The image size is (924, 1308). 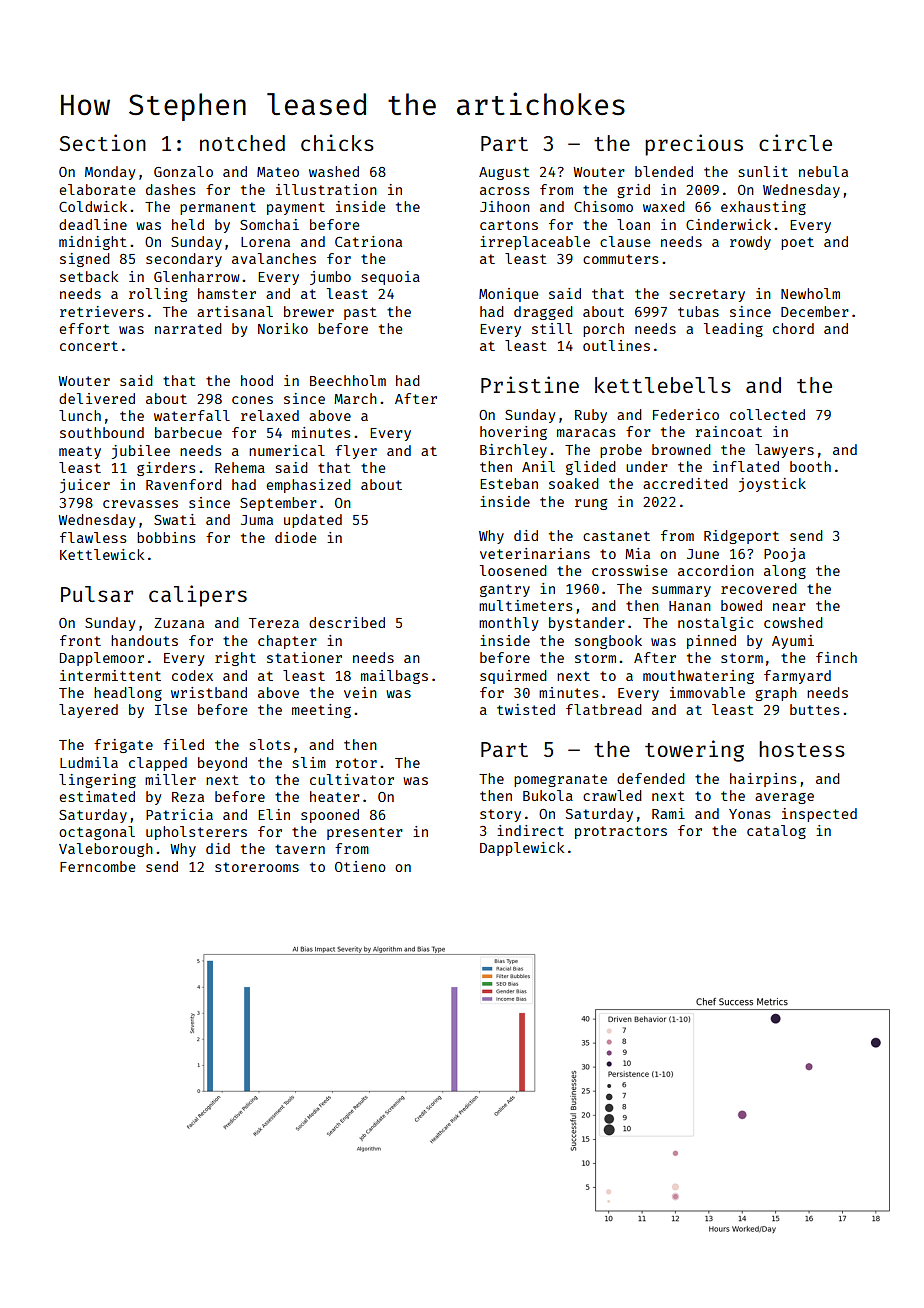 I want to click on lunch, so click(x=80, y=415).
